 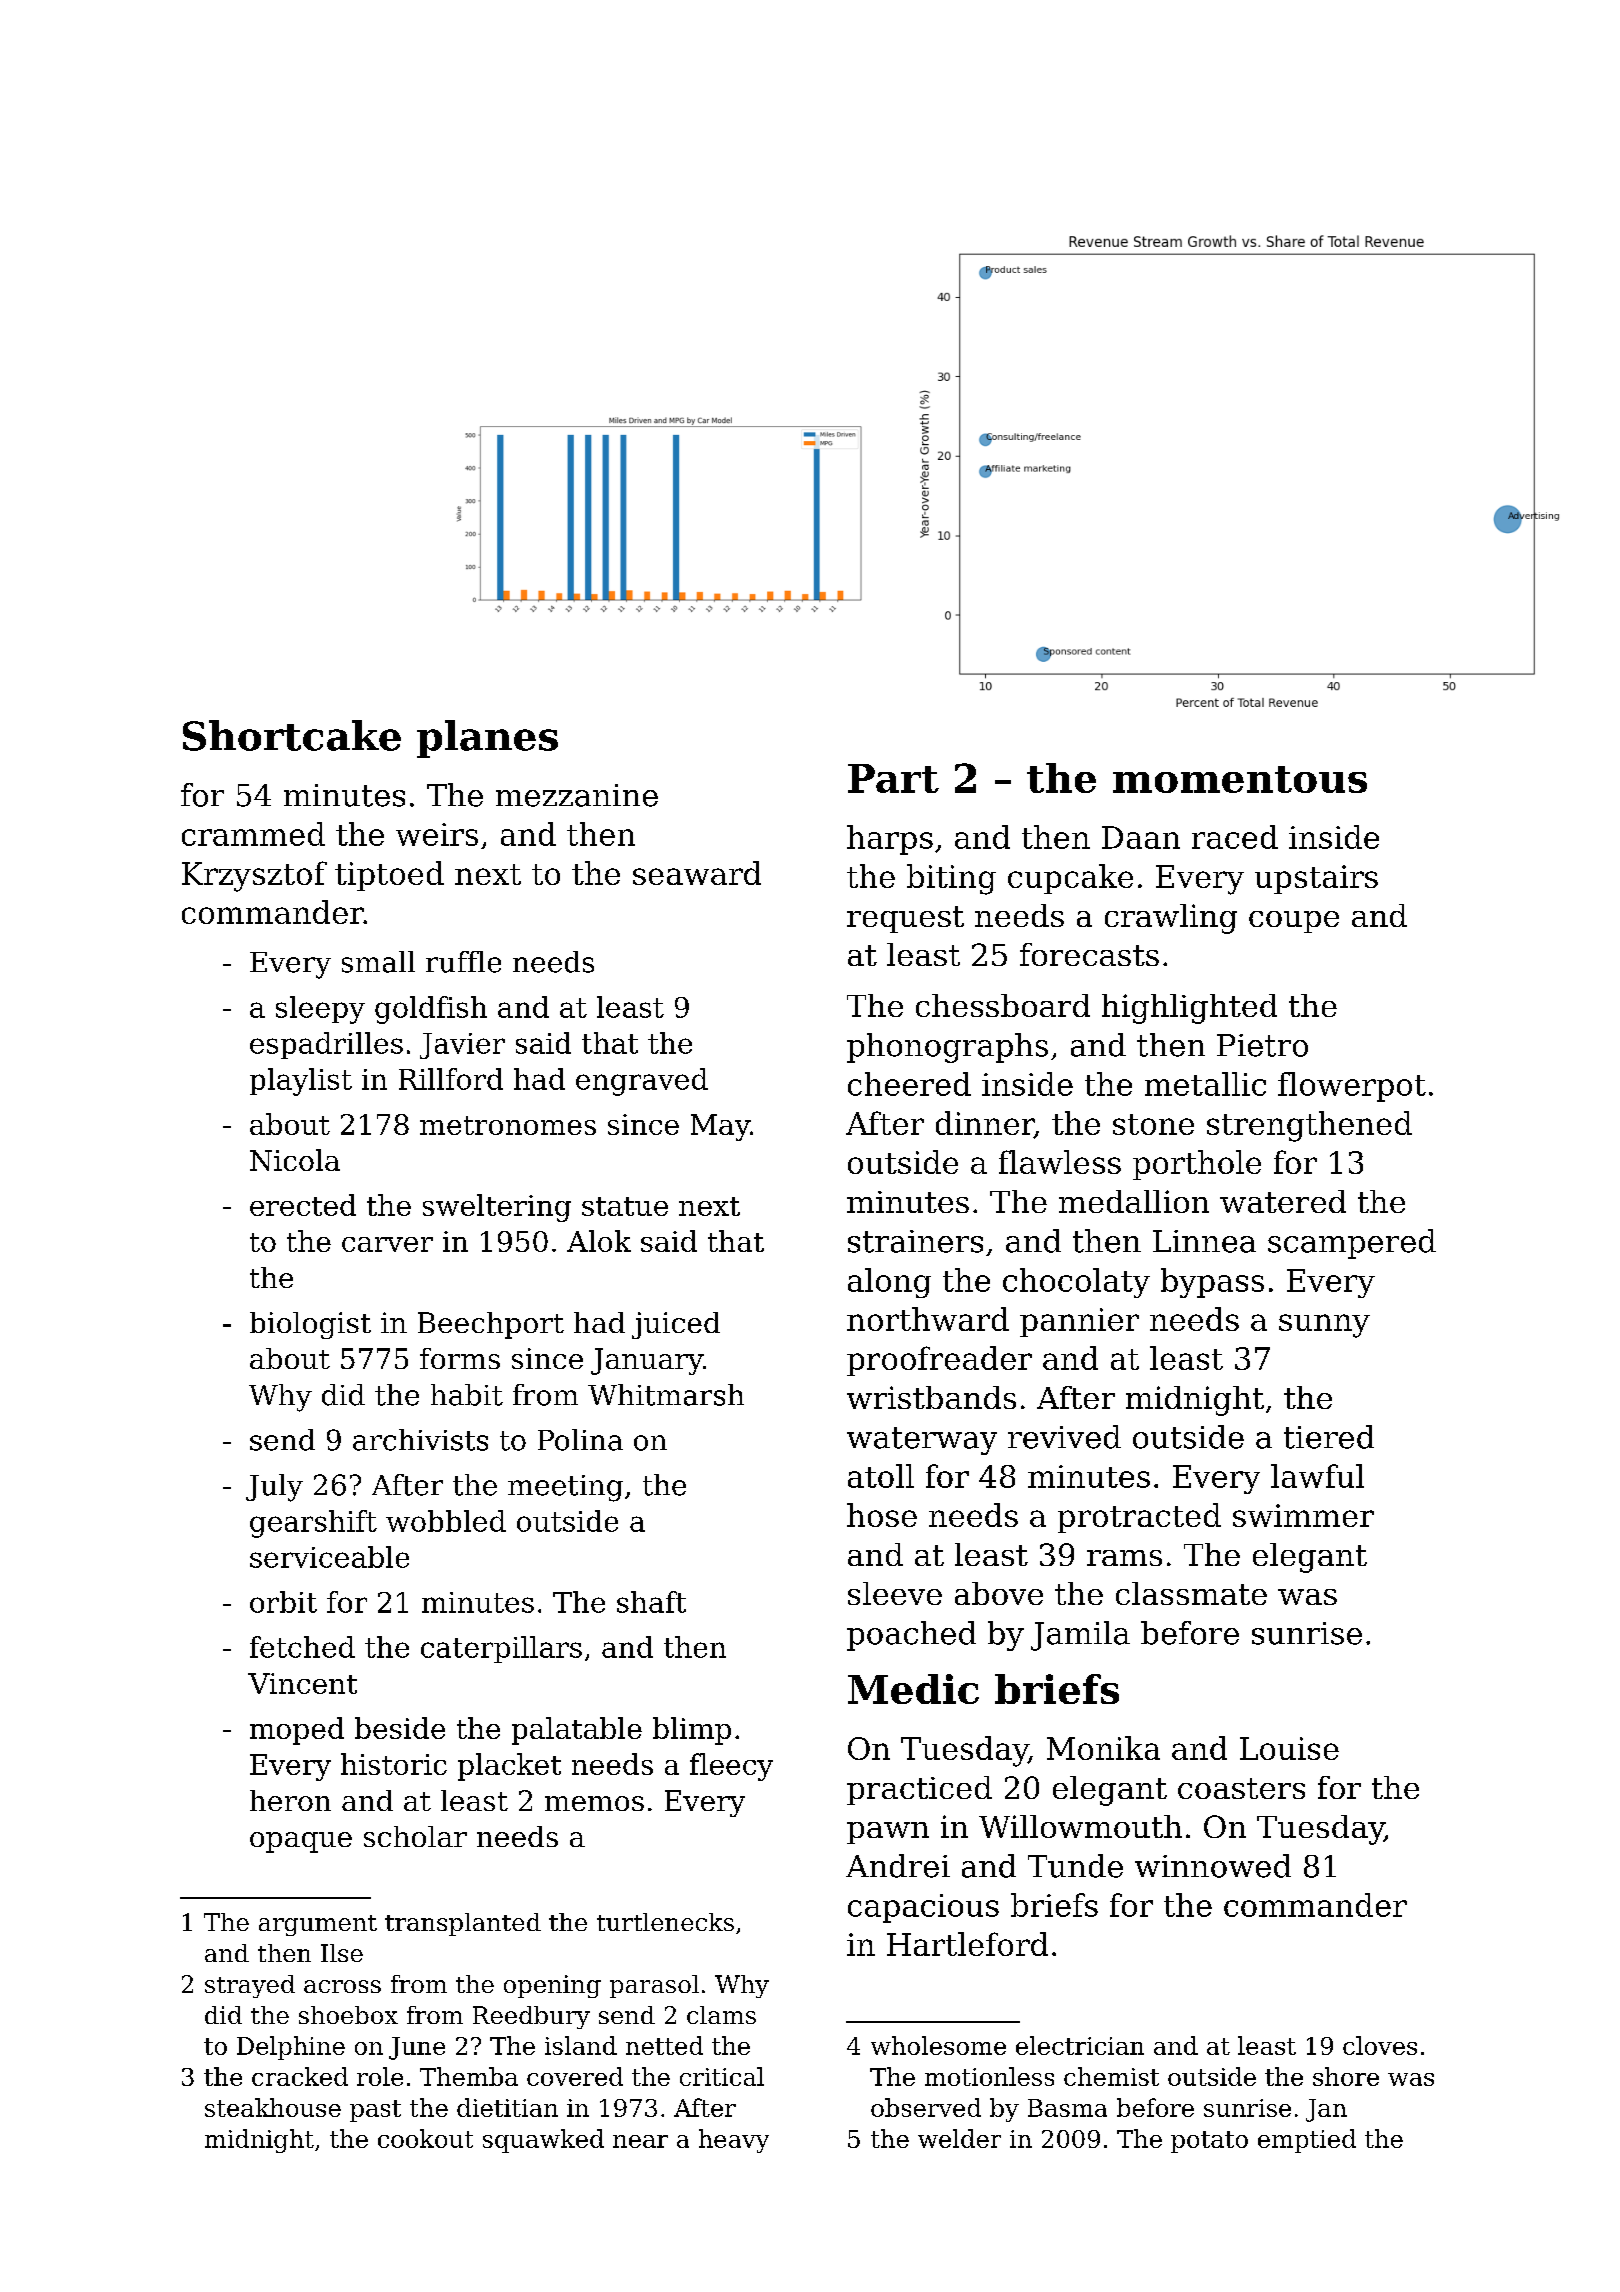 I want to click on biologist, so click(x=310, y=1325).
